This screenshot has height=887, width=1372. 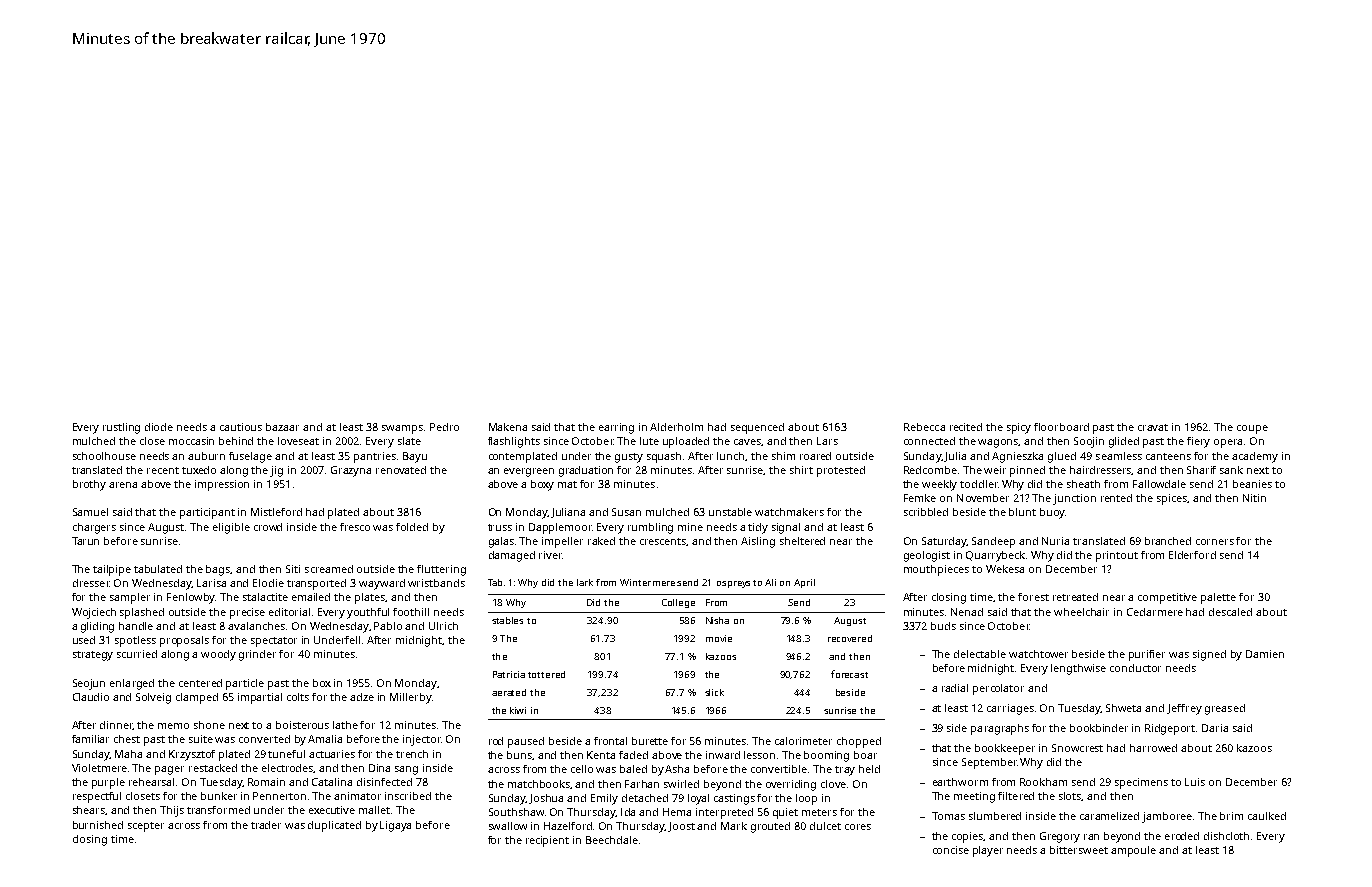 What do you see at coordinates (681, 784) in the screenshot?
I see `swirled` at bounding box center [681, 784].
